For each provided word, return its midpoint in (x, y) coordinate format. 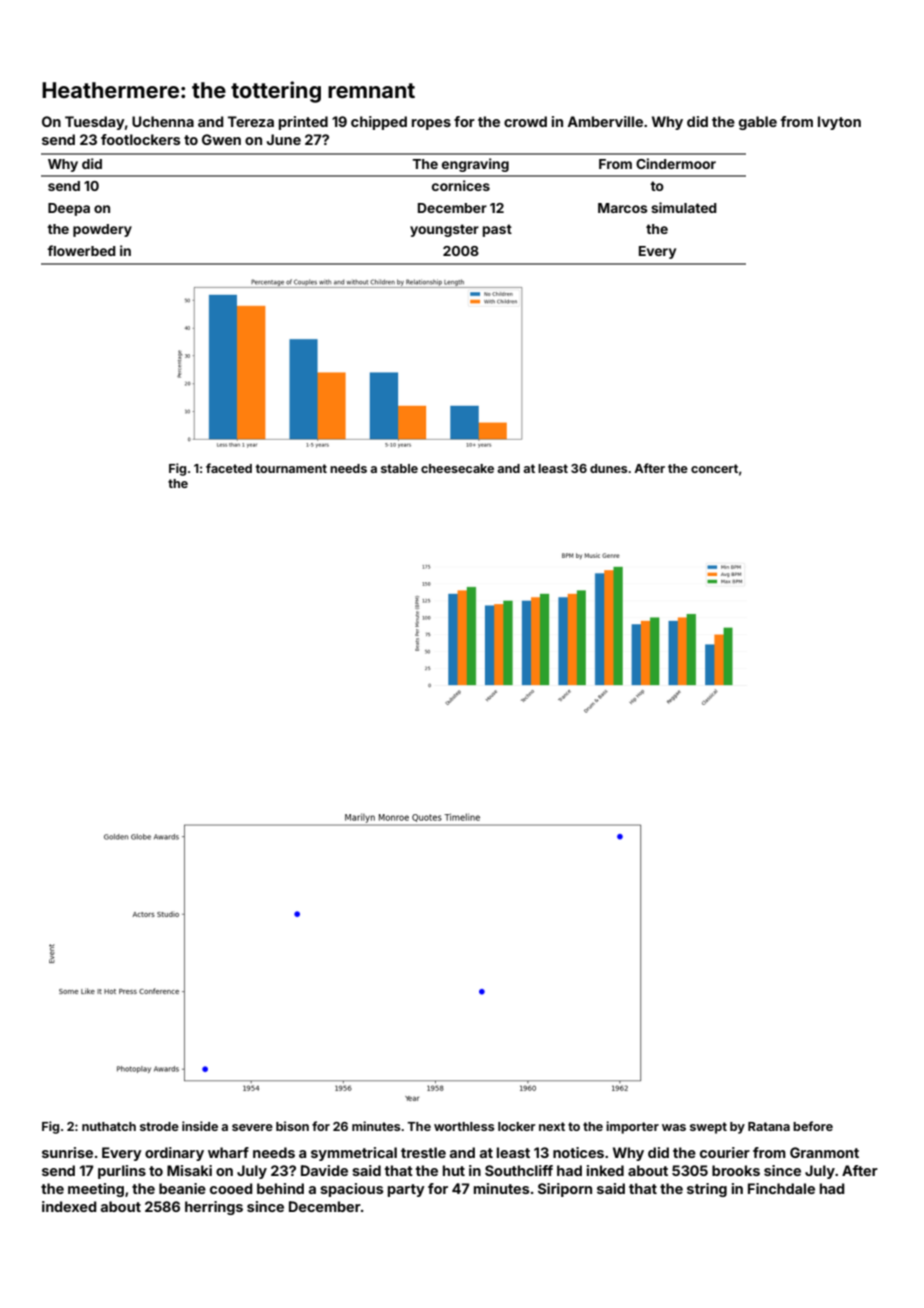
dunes (608, 468)
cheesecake (457, 468)
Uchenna (163, 121)
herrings (214, 1208)
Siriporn (565, 1190)
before (813, 1126)
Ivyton (839, 123)
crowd (525, 121)
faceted (229, 468)
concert (714, 468)
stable (399, 468)
